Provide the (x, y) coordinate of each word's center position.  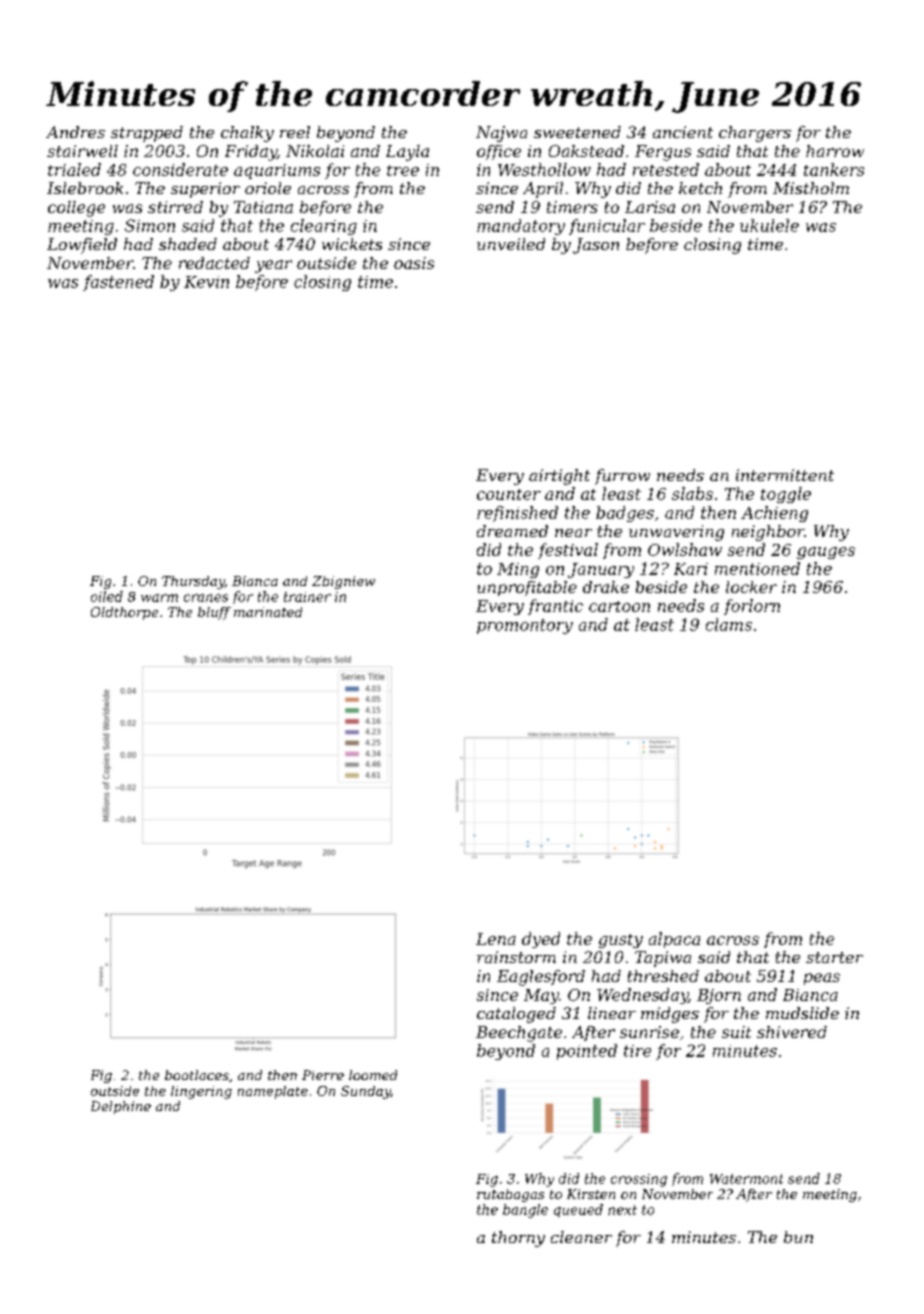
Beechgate (519, 1034)
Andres (75, 132)
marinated (268, 612)
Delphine (121, 1107)
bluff (214, 613)
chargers (755, 134)
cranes (206, 598)
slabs (692, 493)
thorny (518, 1239)
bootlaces (197, 1075)
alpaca (674, 940)
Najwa (501, 134)
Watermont (746, 1179)
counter (509, 494)
